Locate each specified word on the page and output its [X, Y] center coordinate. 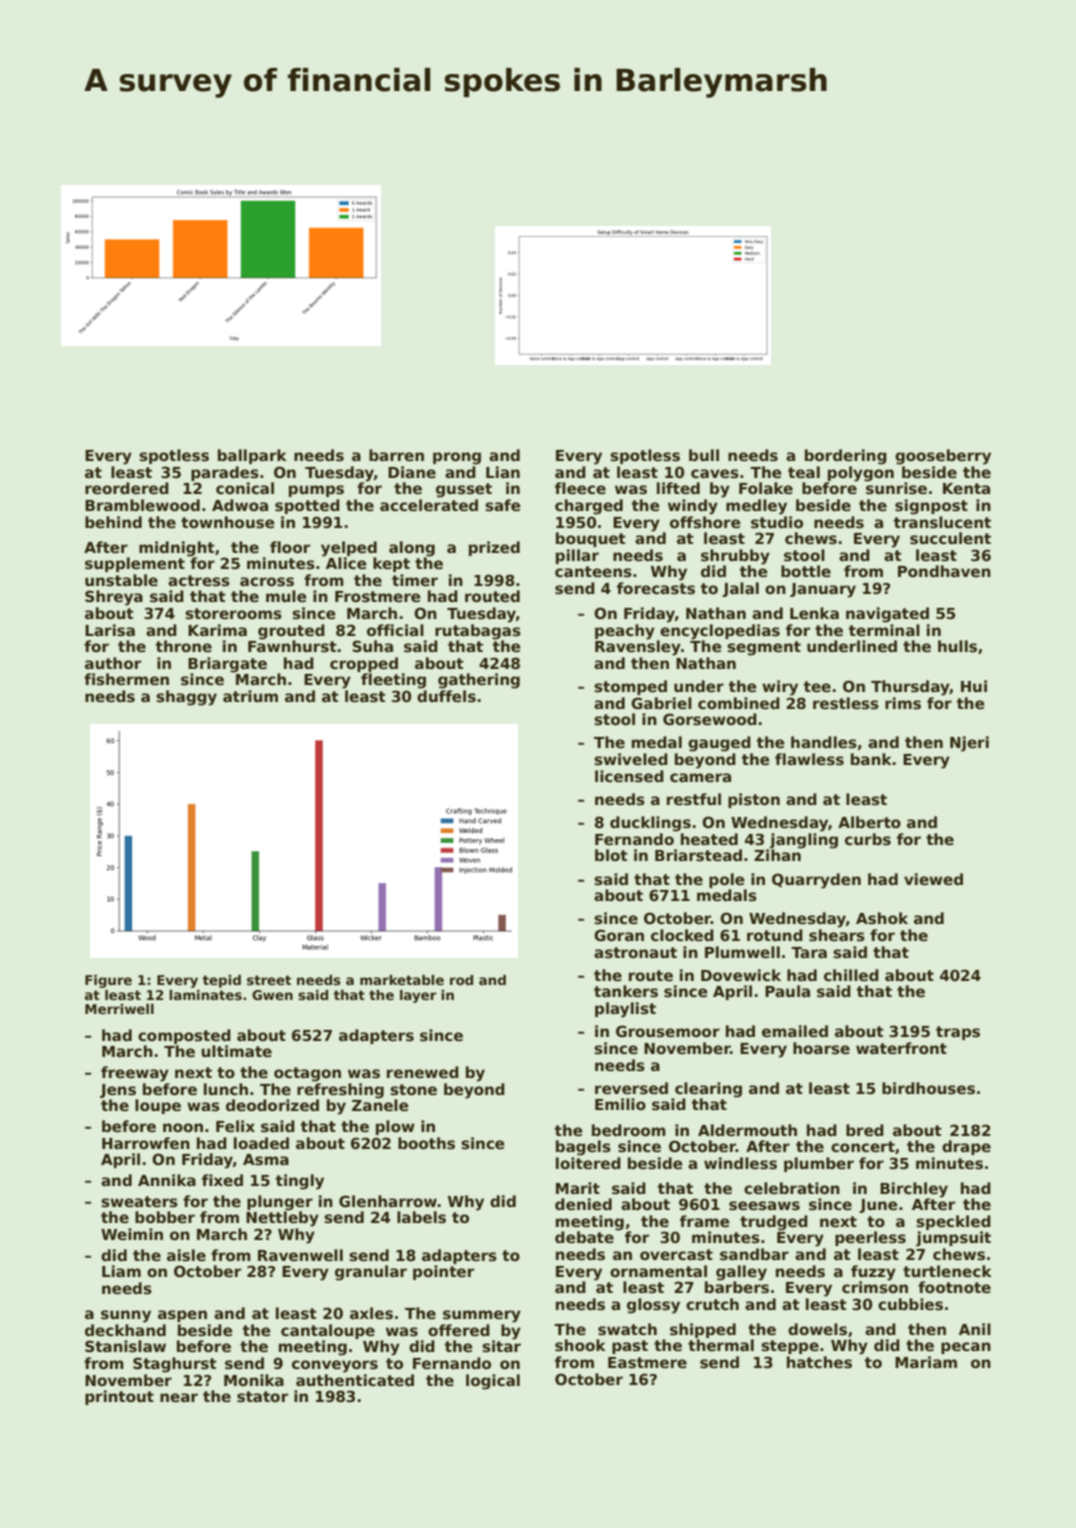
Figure [108, 981]
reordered [127, 488]
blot [611, 855]
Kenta [966, 488]
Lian [503, 472]
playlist [625, 1010]
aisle [186, 1255]
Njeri [969, 744]
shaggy [186, 698]
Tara [809, 952]
